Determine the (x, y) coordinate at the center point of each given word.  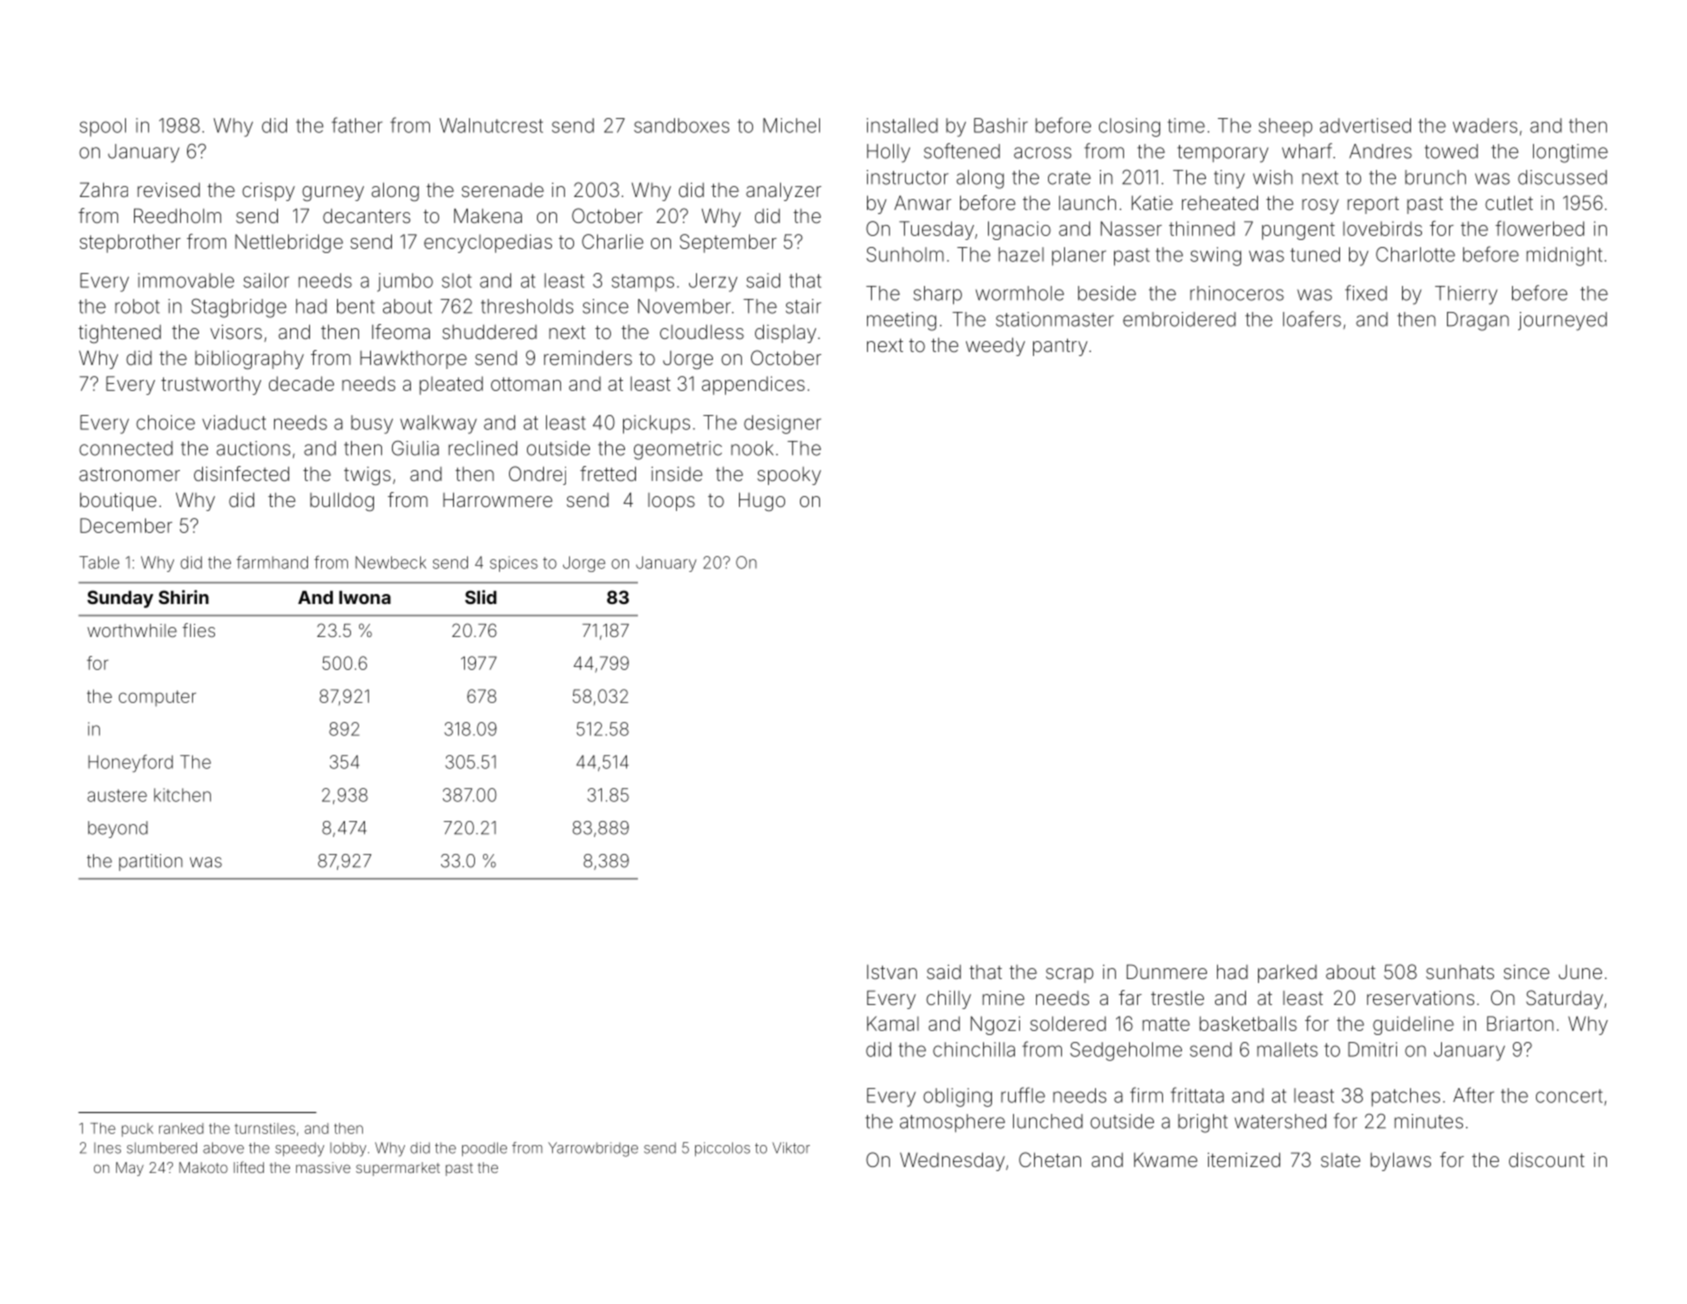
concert (1569, 1096)
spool (103, 127)
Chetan (1050, 1159)
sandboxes (681, 125)
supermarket (398, 1169)
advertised (1365, 125)
